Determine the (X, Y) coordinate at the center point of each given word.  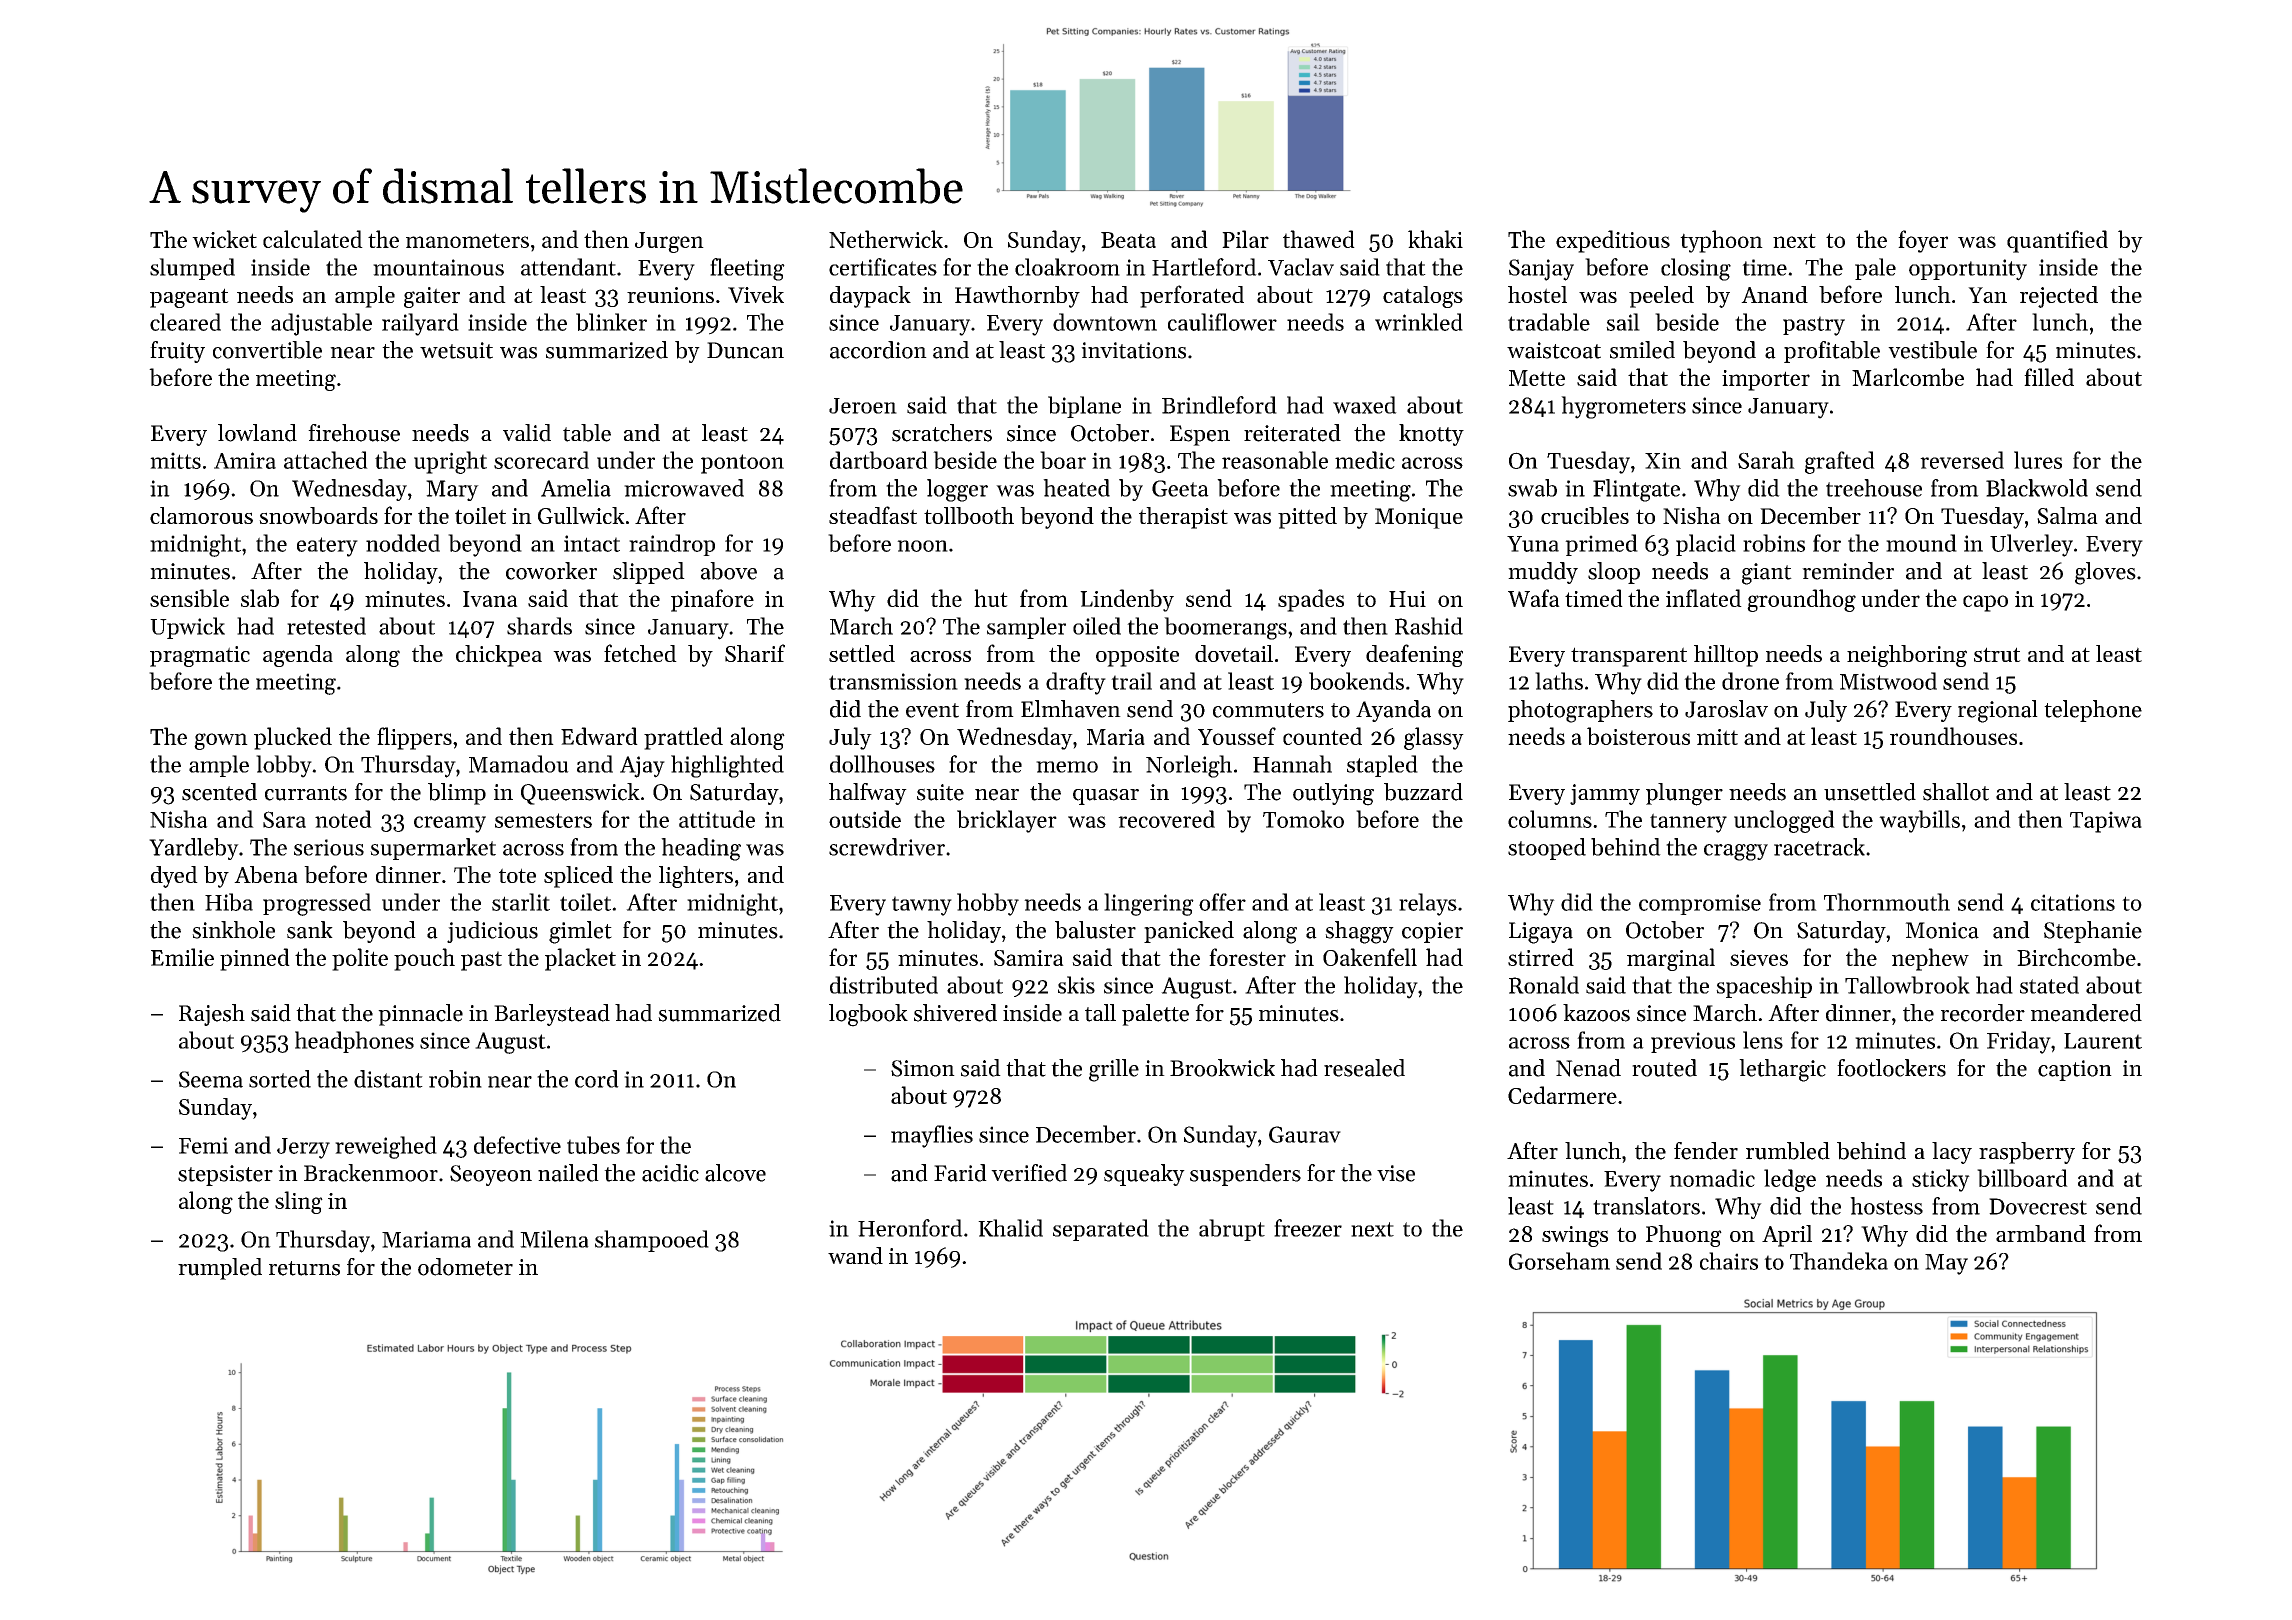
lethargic (1782, 1070)
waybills (1919, 821)
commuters (1268, 710)
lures (2038, 460)
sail (1623, 322)
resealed (1364, 1068)
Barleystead (552, 1015)
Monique (1419, 518)
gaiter (432, 297)
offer (1222, 902)
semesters (543, 820)
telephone (2093, 711)
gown (221, 741)
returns (304, 1268)
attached (326, 460)
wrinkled (1419, 322)
